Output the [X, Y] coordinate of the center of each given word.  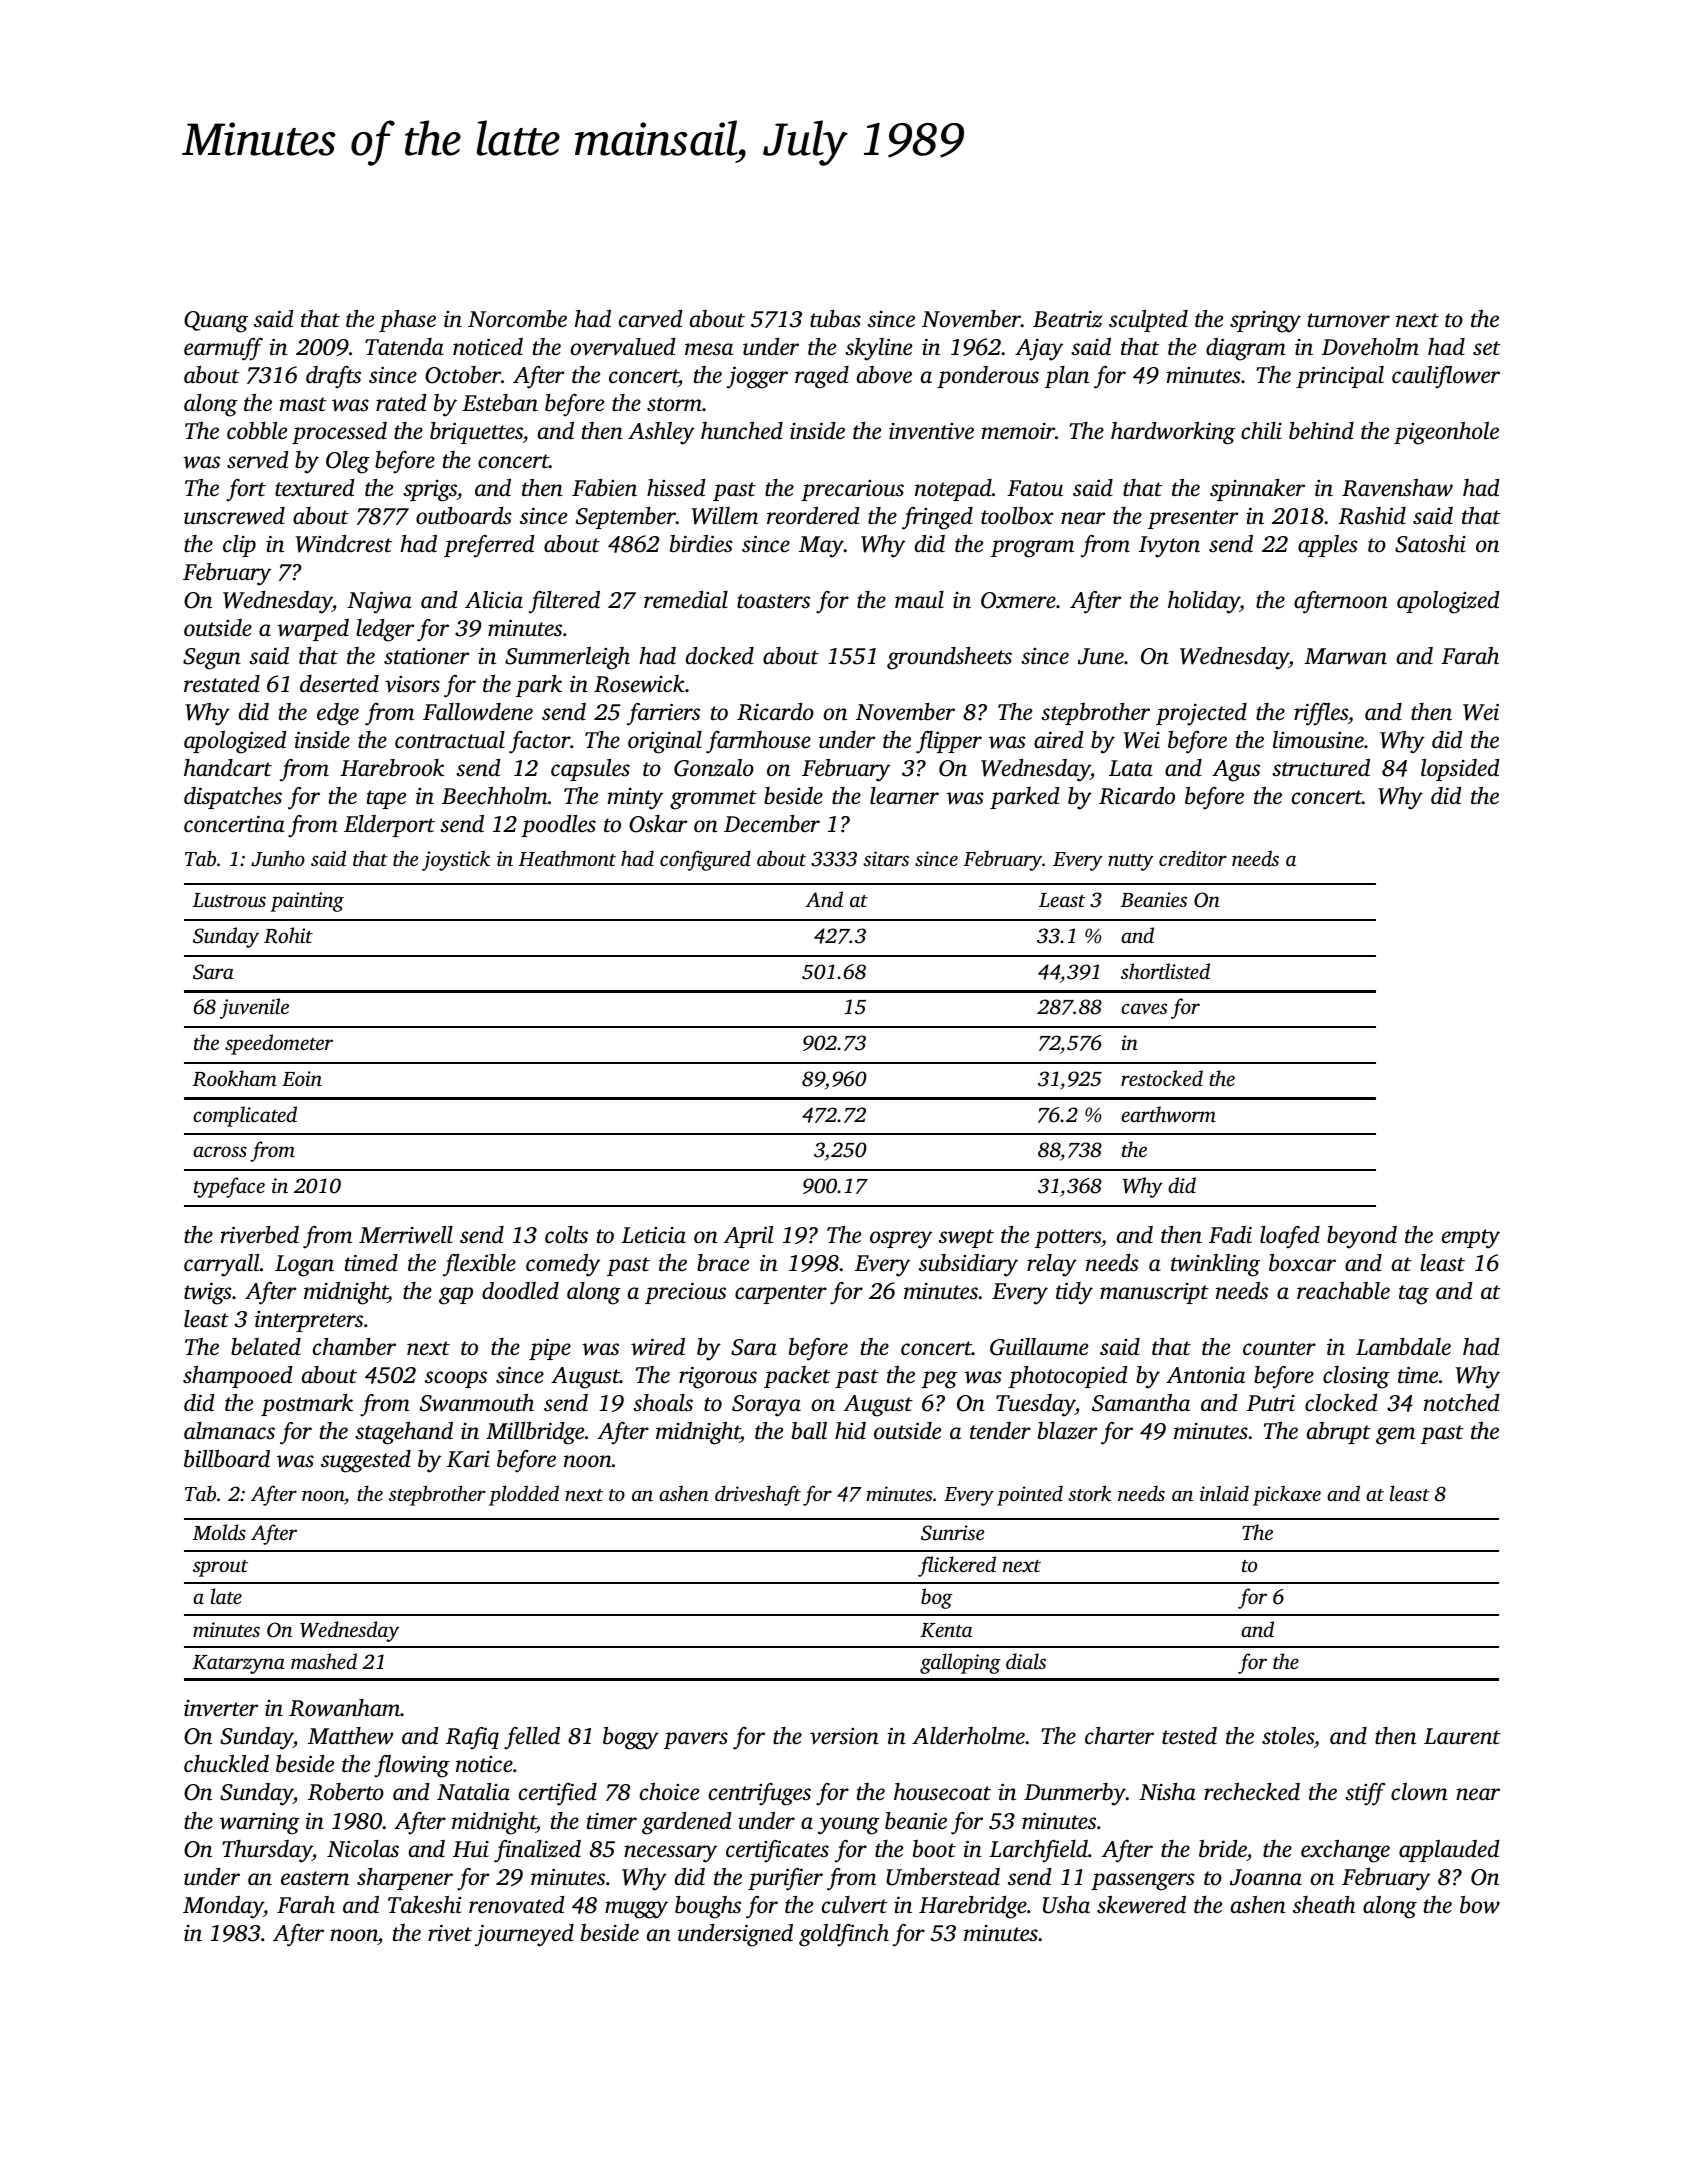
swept [966, 1238]
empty [1471, 1239]
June [1101, 656]
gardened [686, 1823]
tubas [835, 319]
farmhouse [758, 742]
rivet [450, 1933]
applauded [1449, 1851]
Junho [278, 858]
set [1487, 348]
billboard [227, 1459]
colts [566, 1235]
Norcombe [517, 319]
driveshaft [758, 1495]
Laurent [1462, 1736]
